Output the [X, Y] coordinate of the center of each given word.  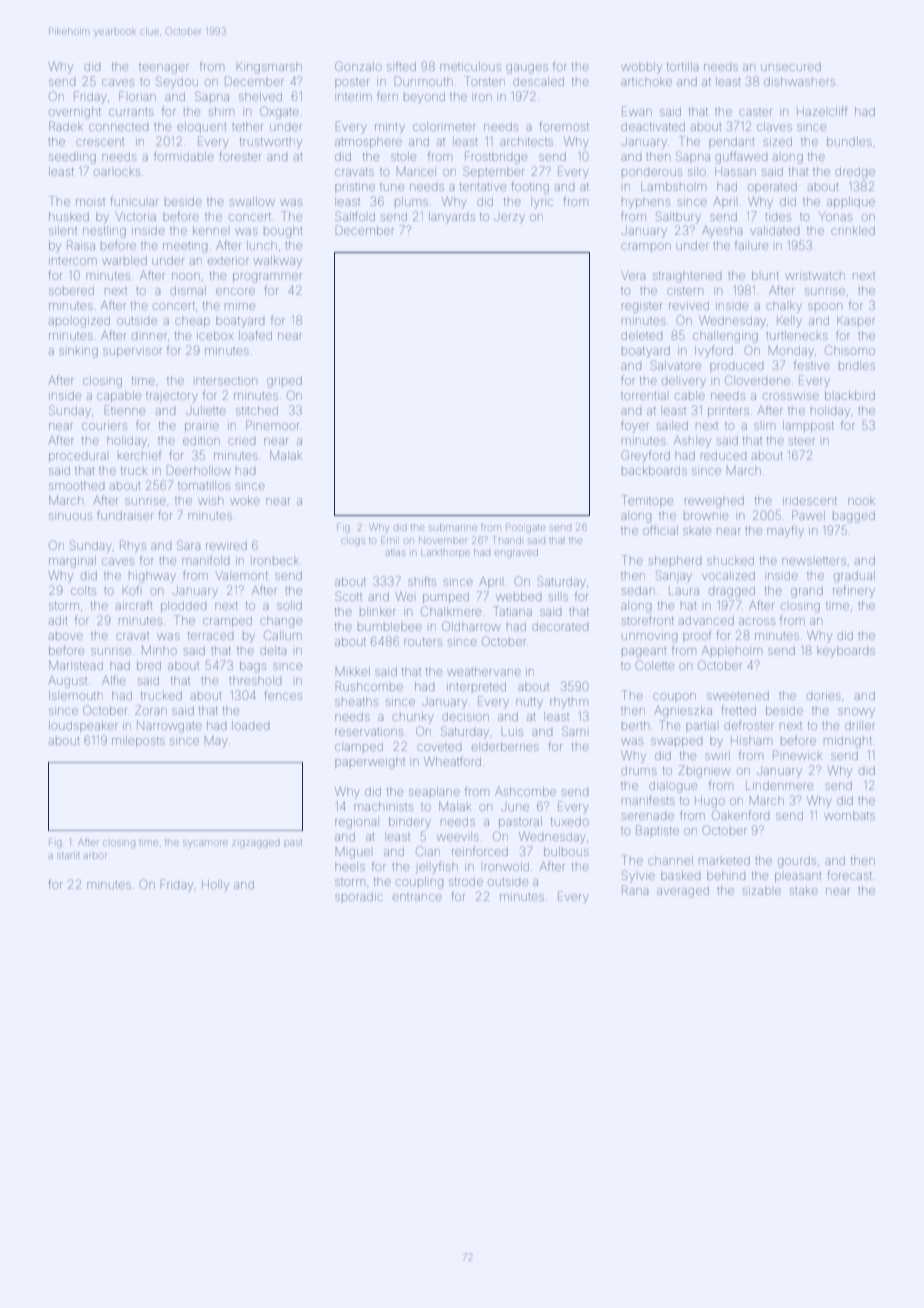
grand [807, 592]
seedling [72, 158]
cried [241, 441]
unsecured [791, 66]
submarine [453, 527]
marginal [72, 562]
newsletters [814, 561]
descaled [538, 81]
